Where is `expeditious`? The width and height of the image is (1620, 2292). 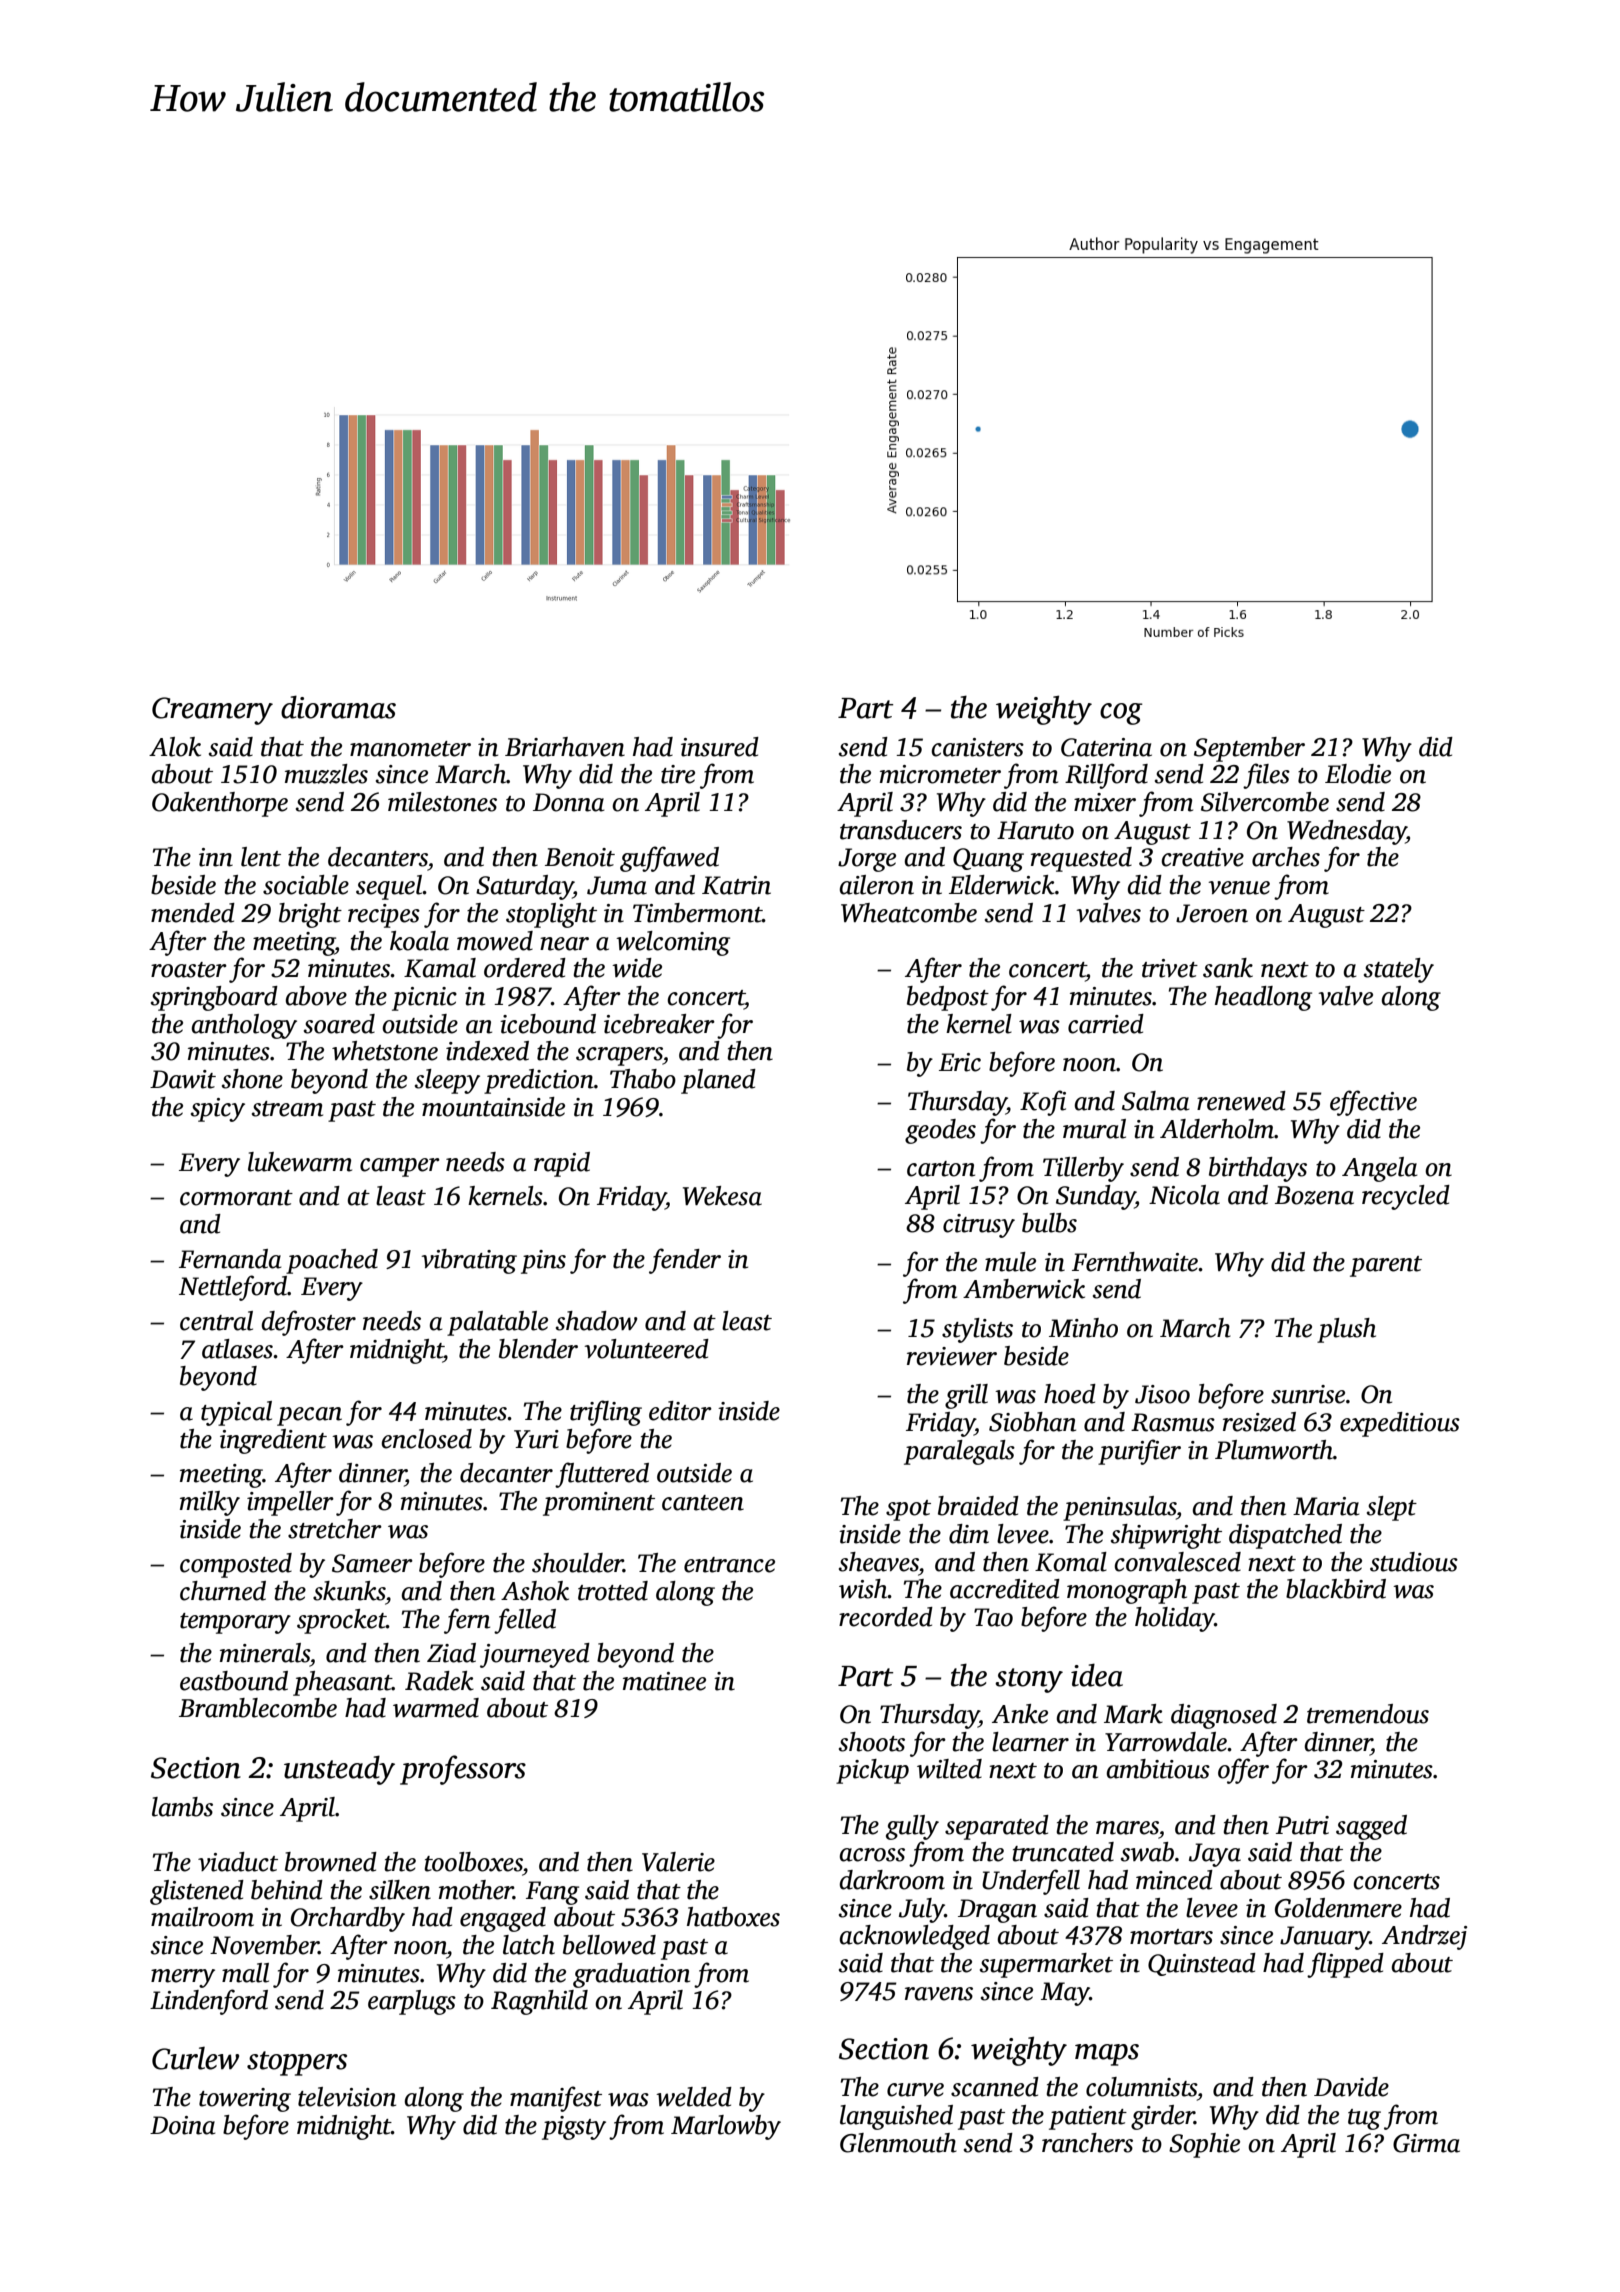
expeditious is located at coordinates (1400, 1424).
